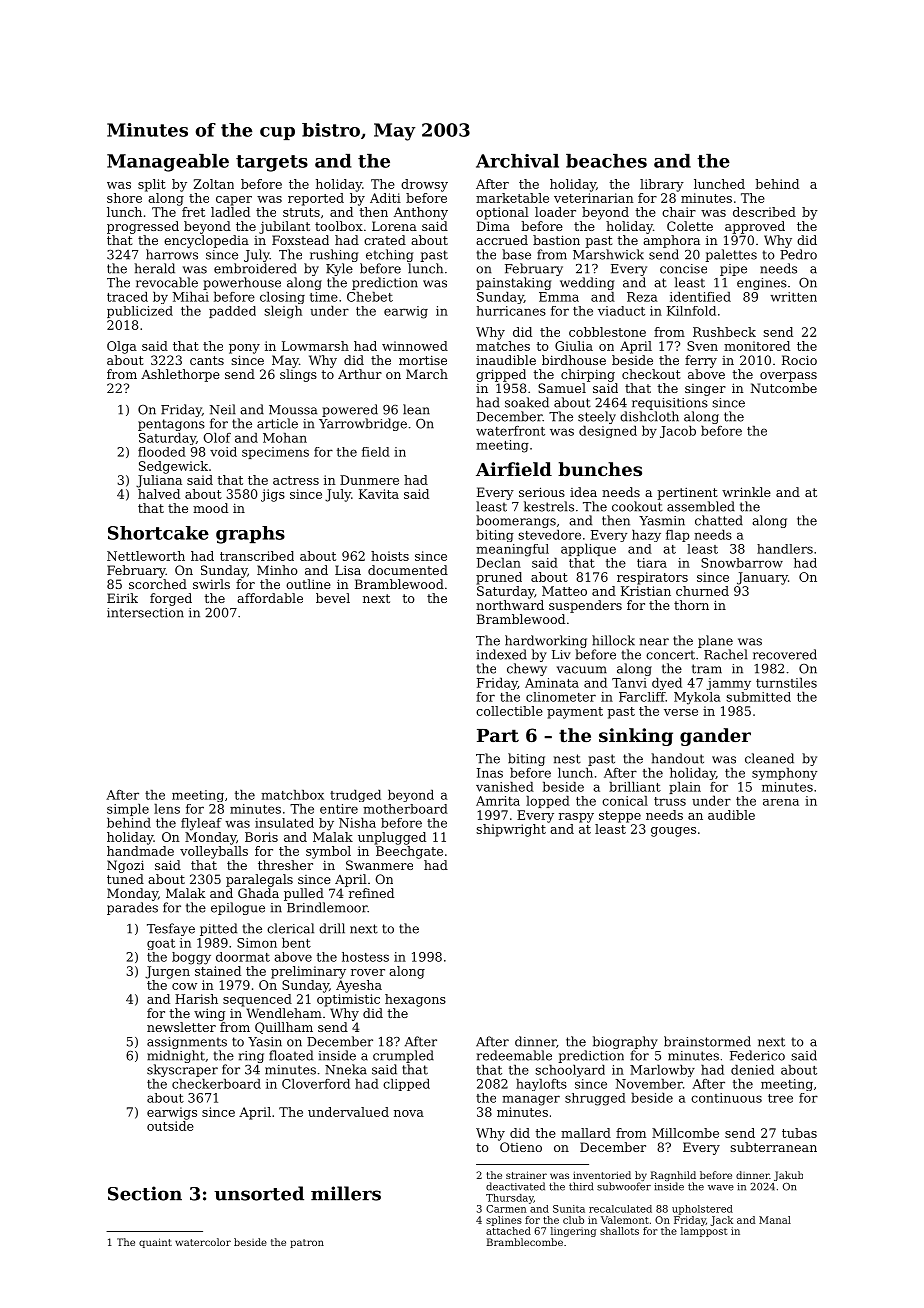 Image resolution: width=924 pixels, height=1308 pixels. I want to click on swirls, so click(211, 584).
